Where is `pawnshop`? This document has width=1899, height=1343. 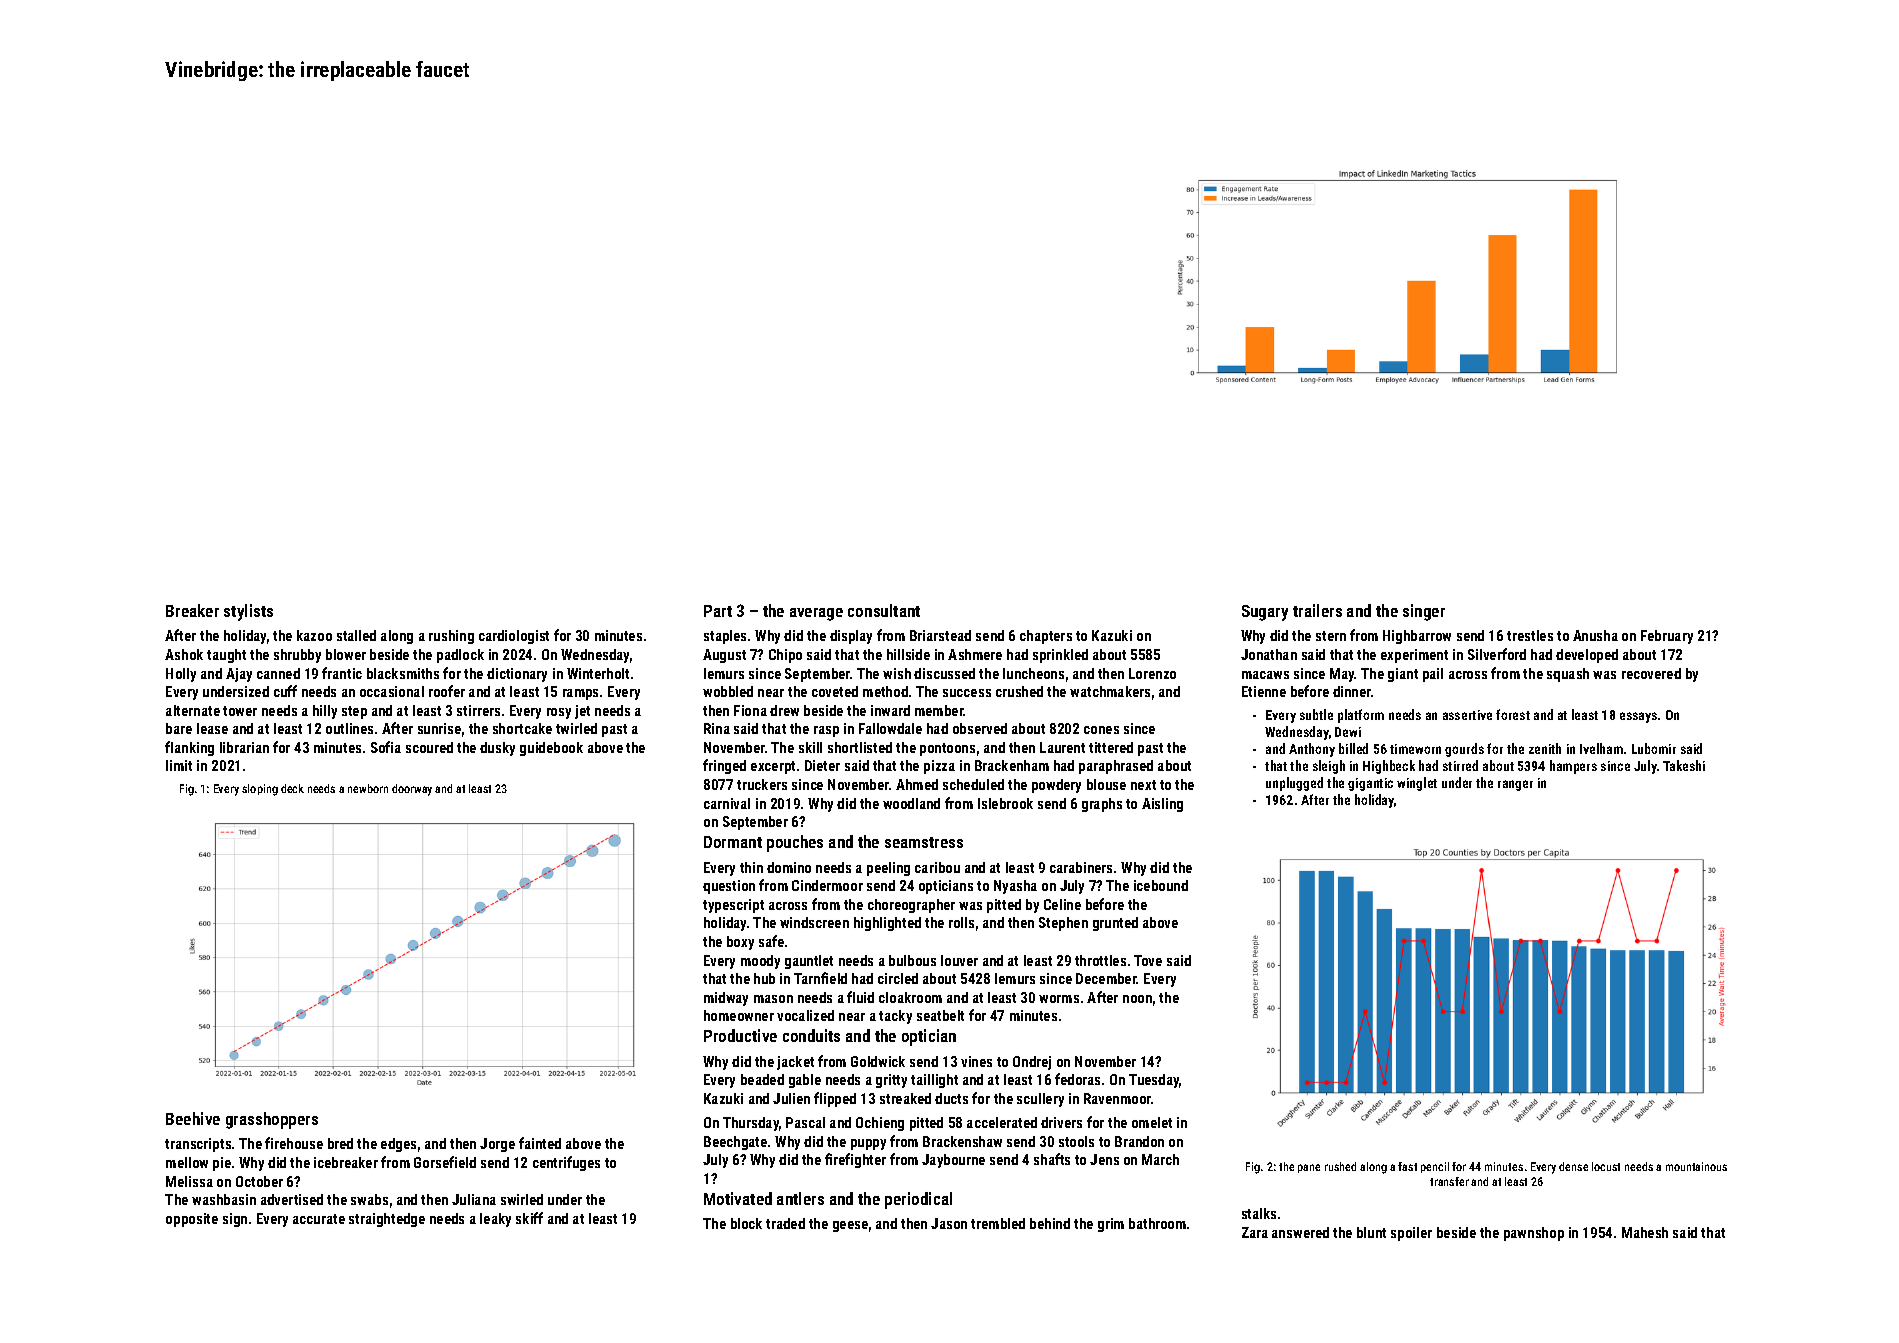 pawnshop is located at coordinates (1534, 1234).
